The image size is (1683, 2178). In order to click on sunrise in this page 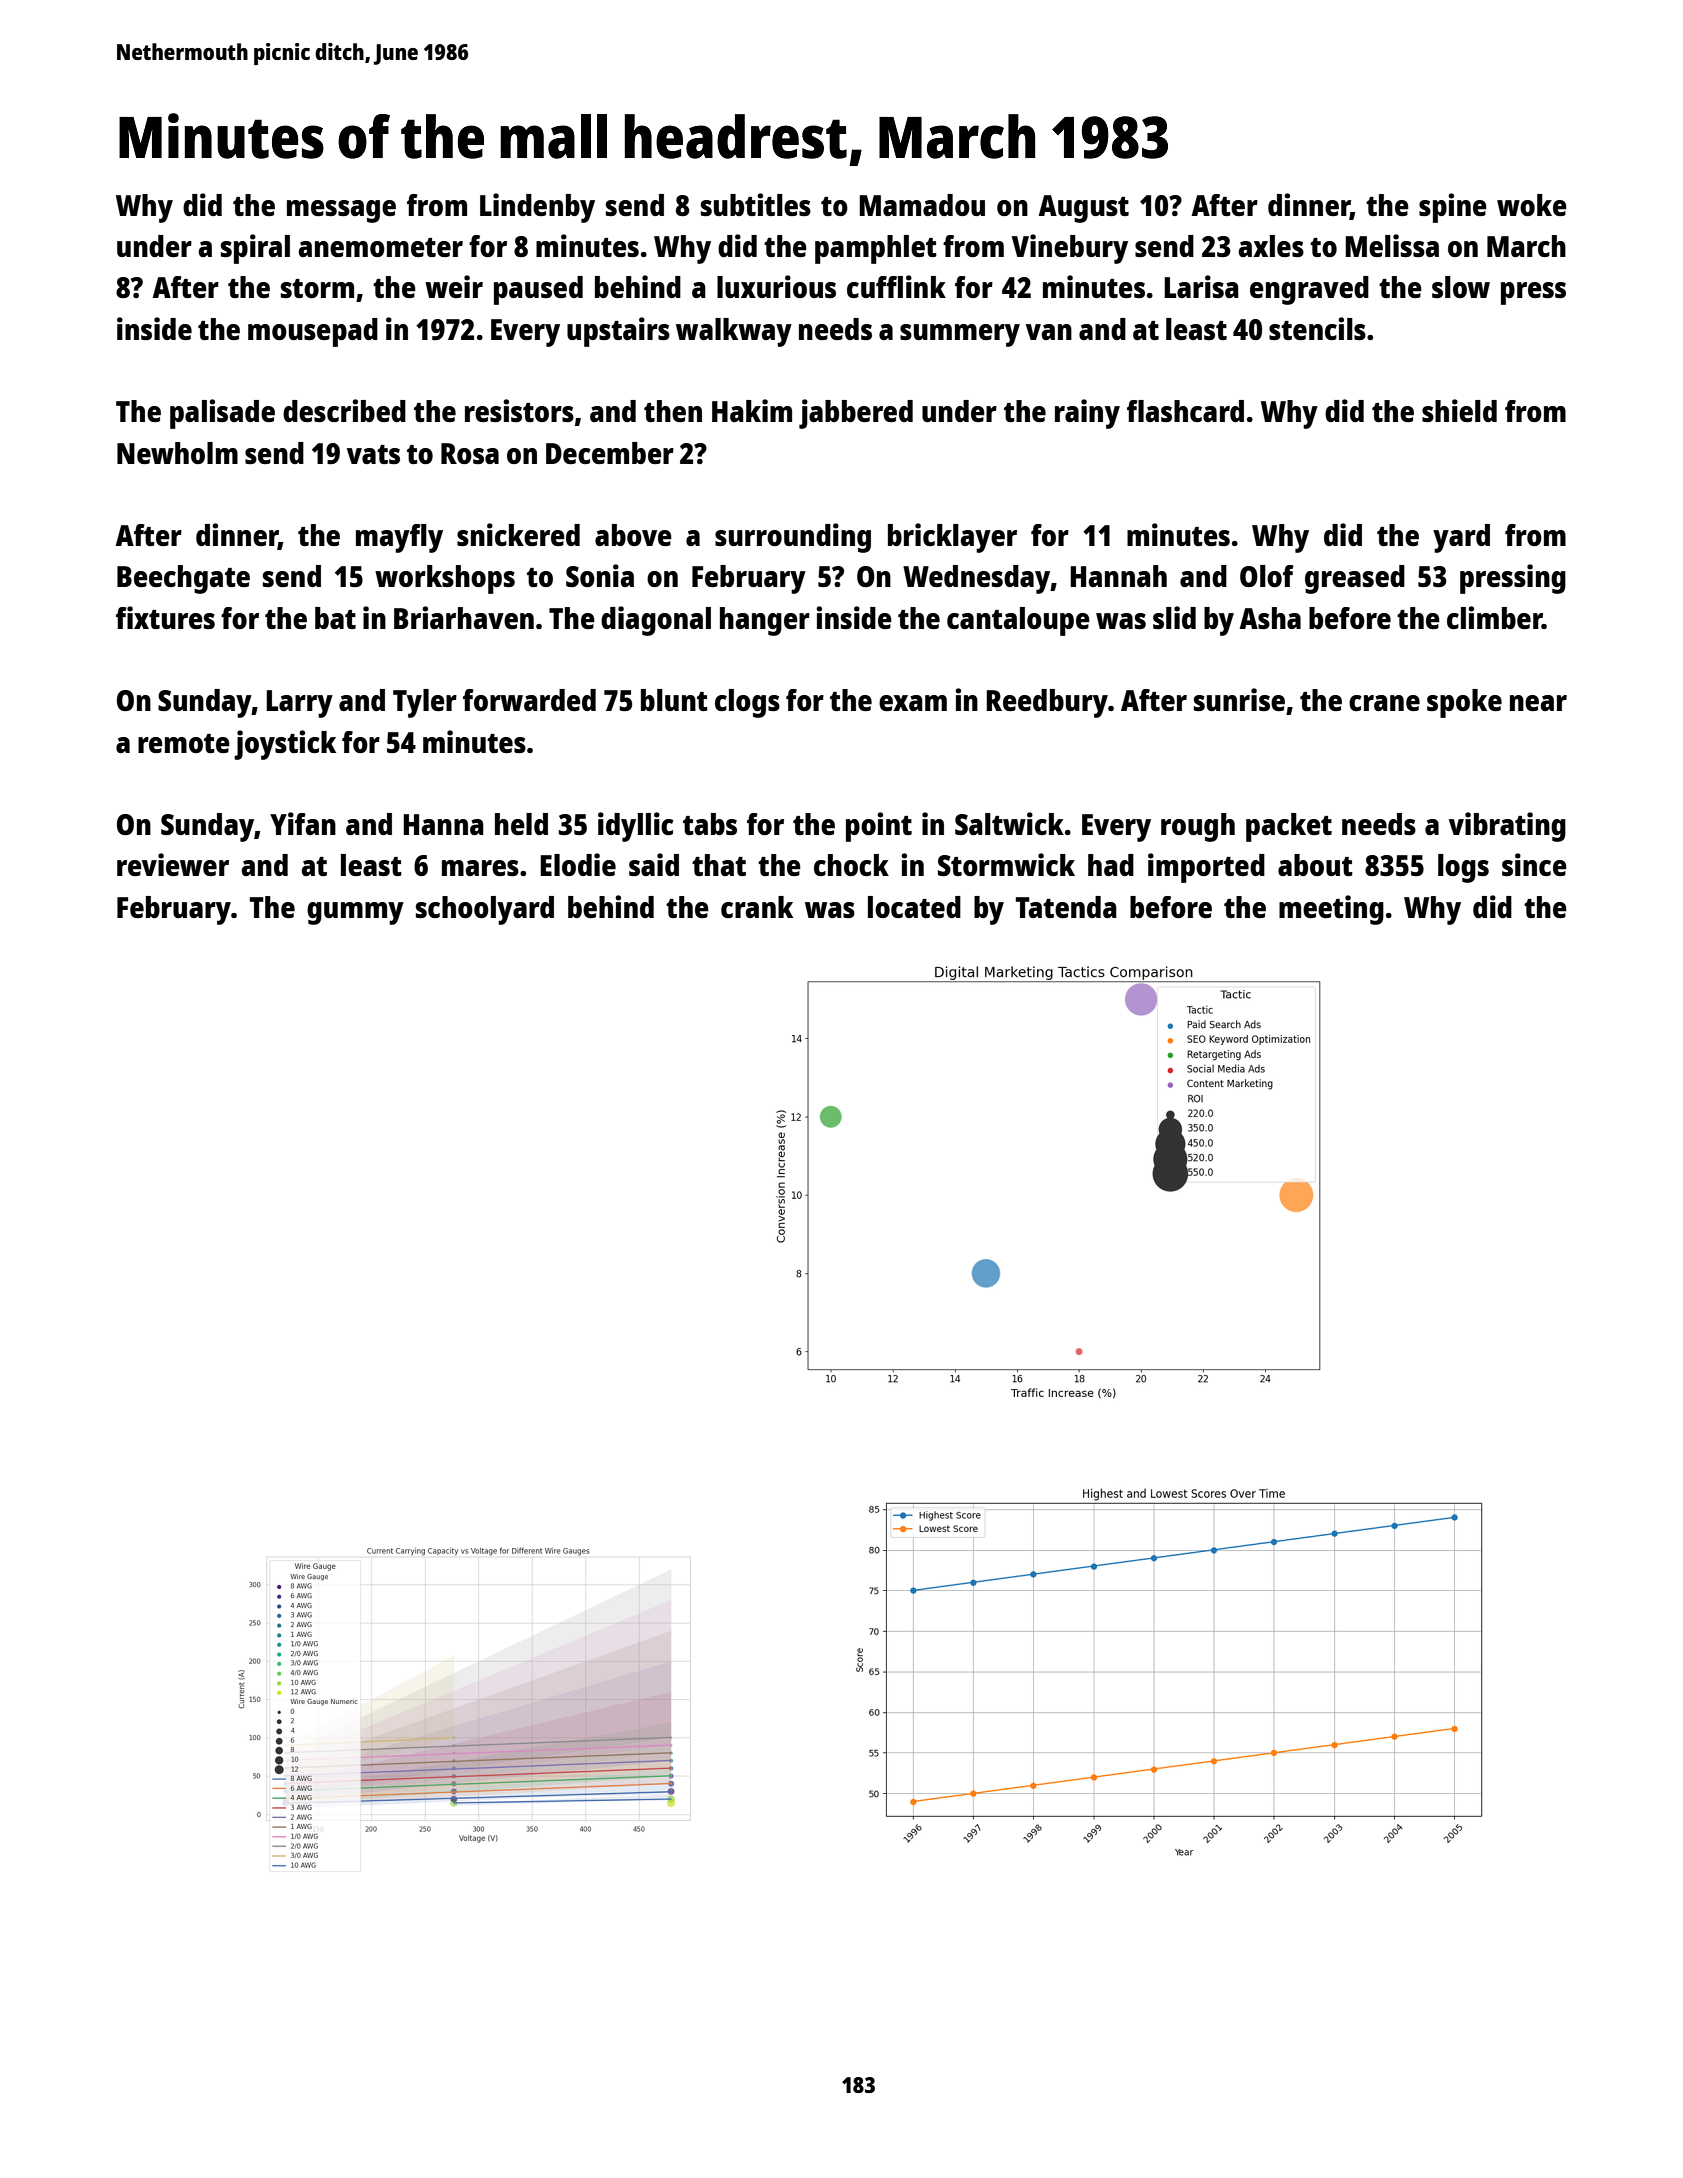, I will do `click(1239, 699)`.
